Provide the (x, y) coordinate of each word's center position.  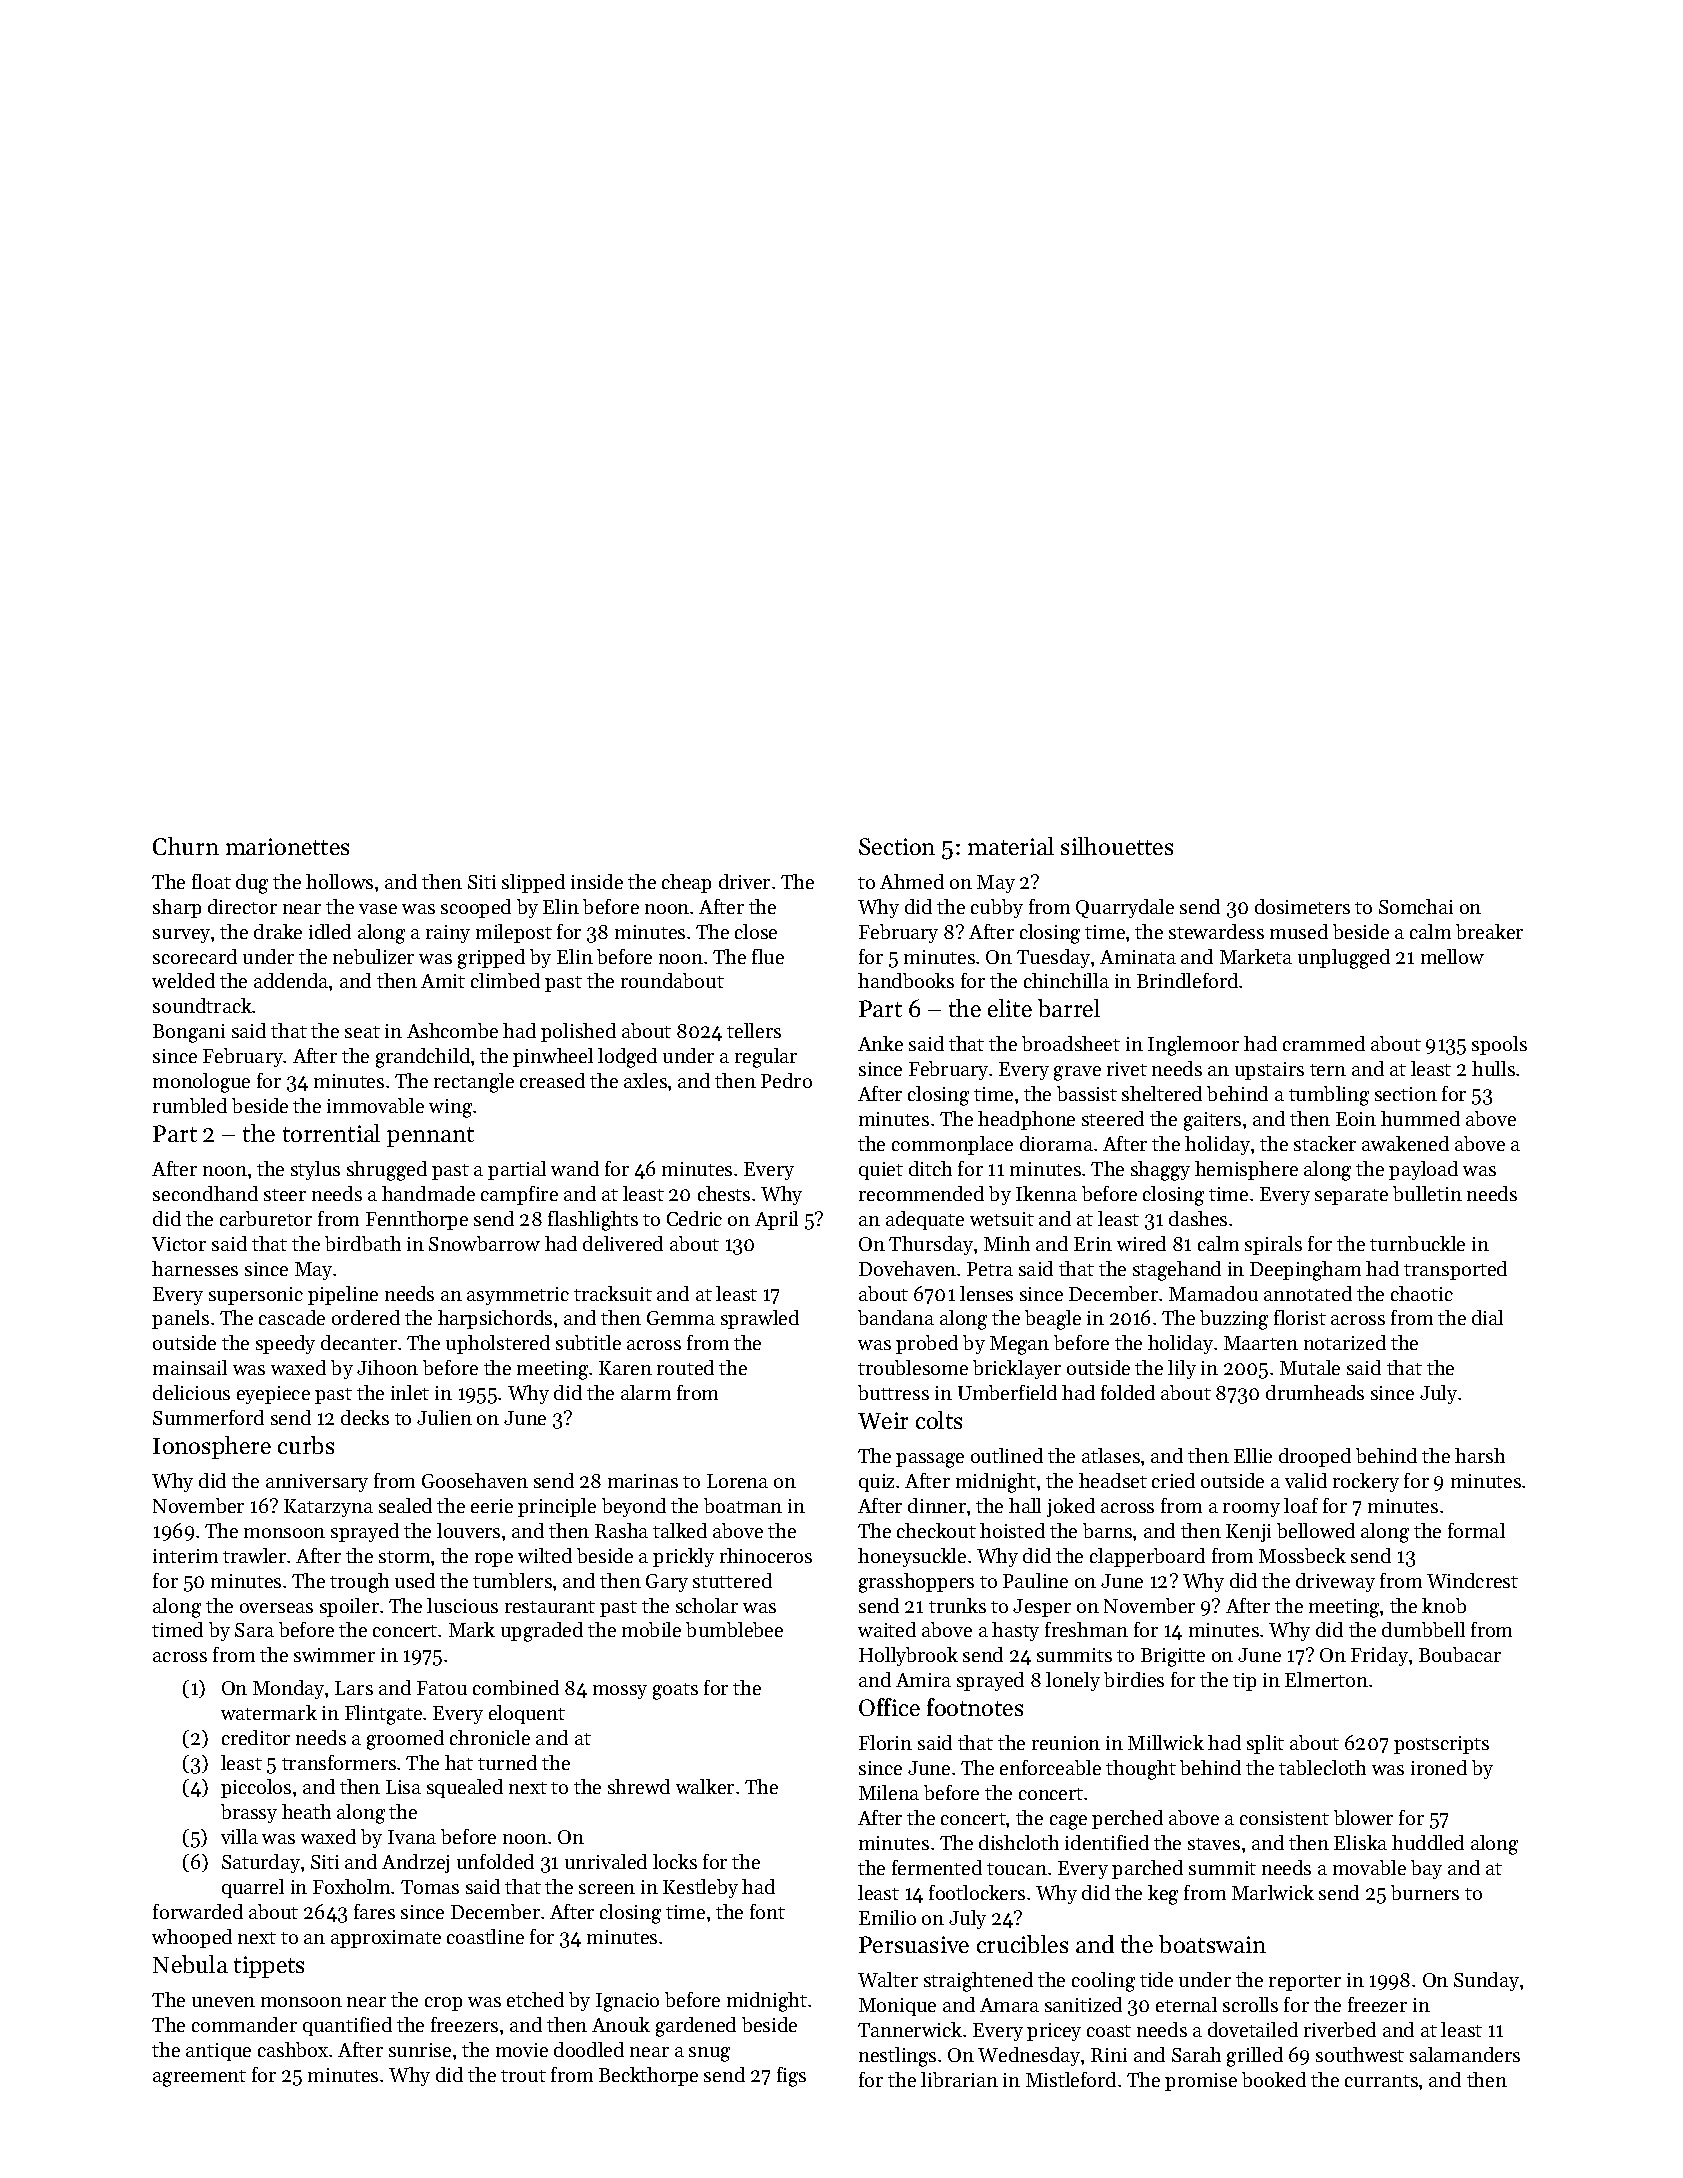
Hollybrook (908, 1656)
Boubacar (1460, 1654)
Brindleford (1187, 980)
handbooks (906, 980)
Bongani (189, 1033)
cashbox (293, 2049)
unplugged (1344, 959)
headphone (1026, 1120)
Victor (179, 1244)
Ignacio (627, 2002)
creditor (256, 1737)
